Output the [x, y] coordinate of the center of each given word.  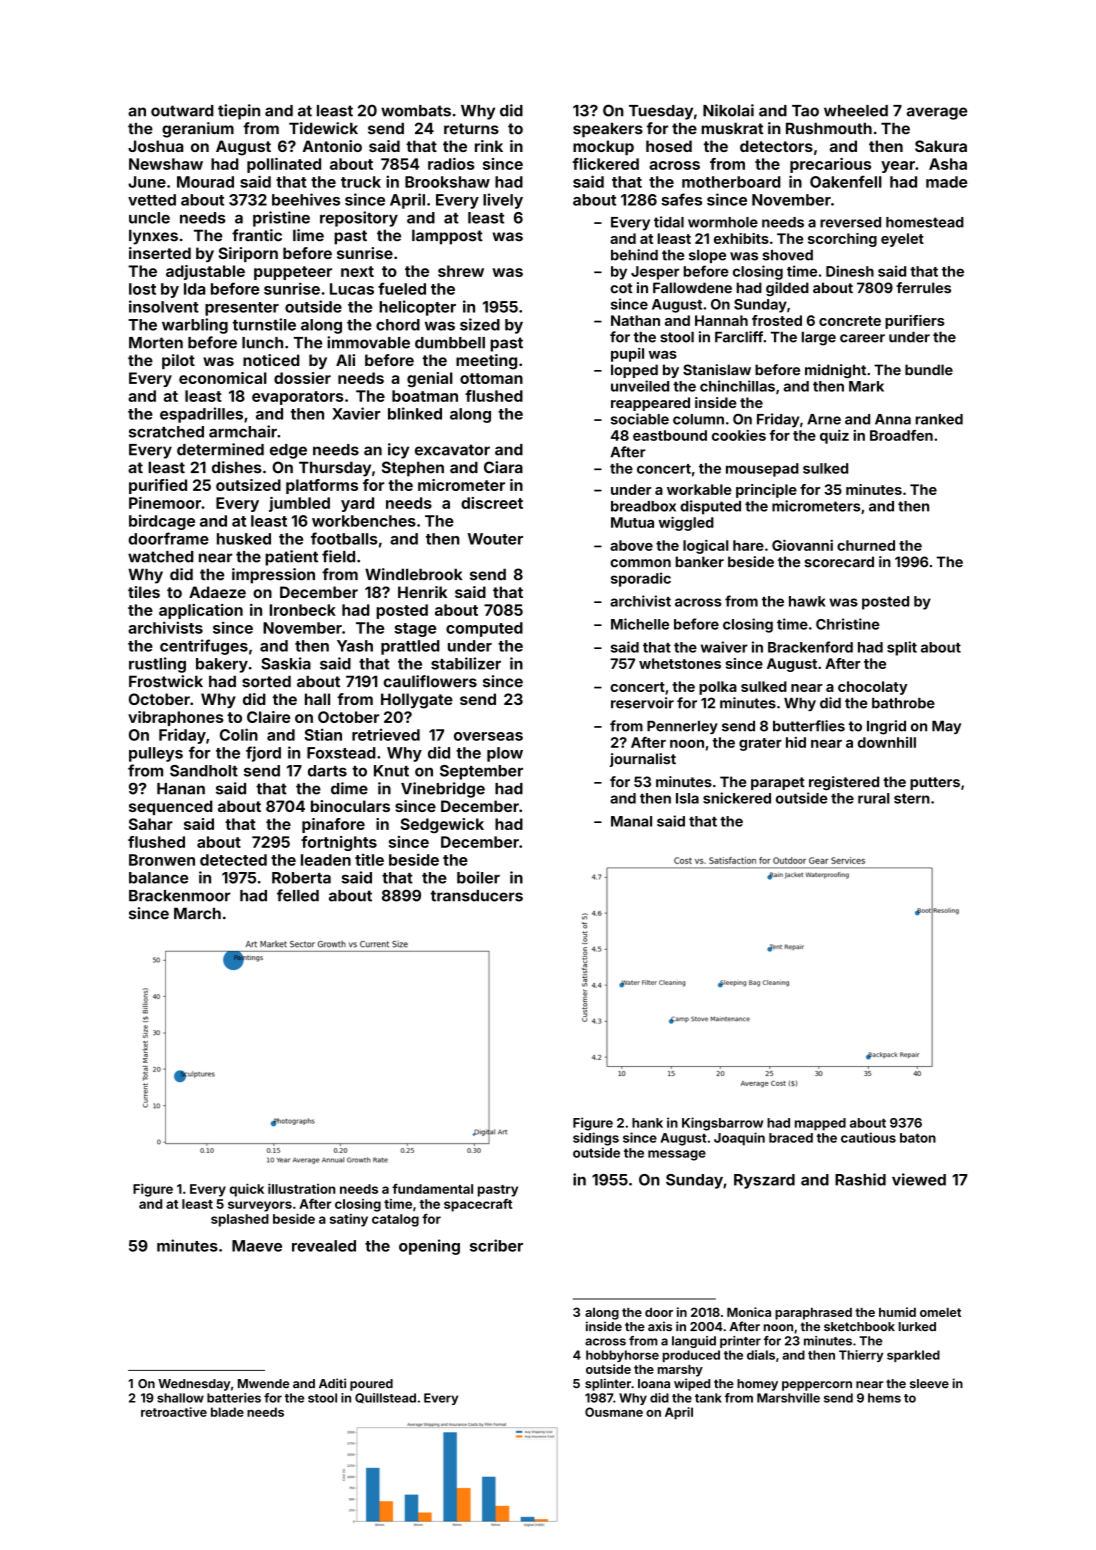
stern [912, 799]
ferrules [923, 288]
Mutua [632, 522]
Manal [631, 821]
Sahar [151, 824]
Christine [848, 624]
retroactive [174, 1412]
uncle [149, 218]
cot [621, 288]
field [338, 556]
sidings [596, 1139]
